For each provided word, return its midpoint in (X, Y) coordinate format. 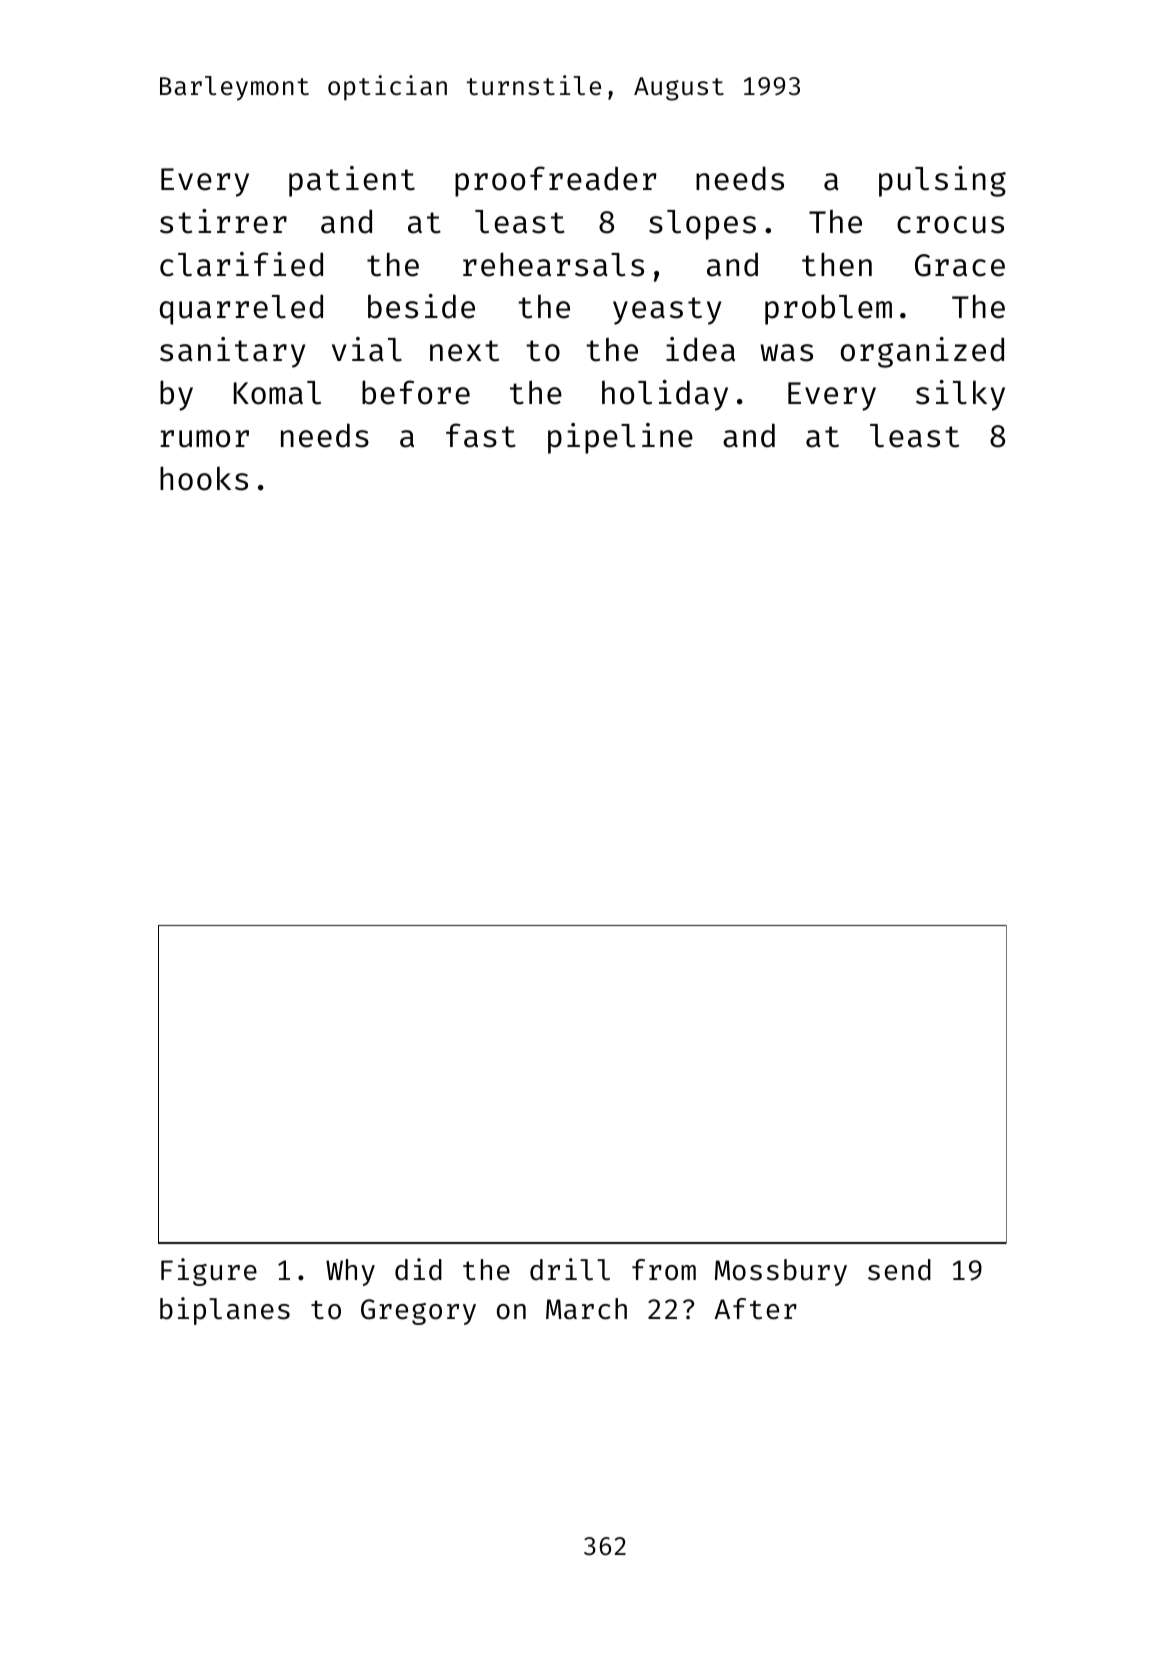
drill (570, 1269)
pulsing (942, 181)
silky (960, 395)
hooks (204, 478)
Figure (209, 1272)
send (899, 1270)
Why (350, 1272)
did (418, 1269)
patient (352, 181)
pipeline (620, 438)
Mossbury (781, 1272)
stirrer (223, 221)
